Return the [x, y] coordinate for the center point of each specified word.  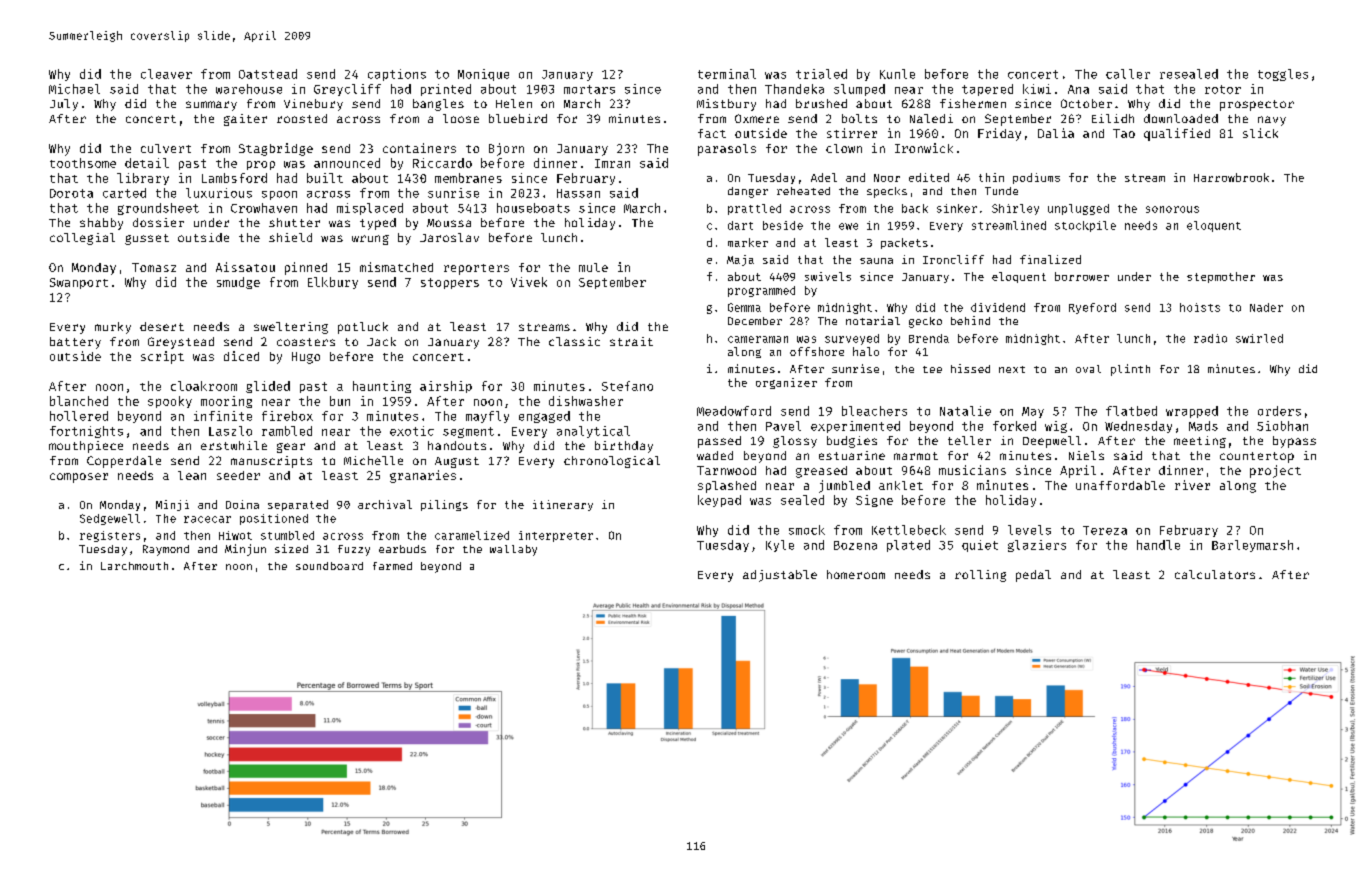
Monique [483, 75]
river [1192, 485]
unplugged [1078, 209]
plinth [1130, 370]
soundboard [329, 566]
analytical [593, 432]
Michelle [373, 460]
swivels [828, 276]
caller [1128, 74]
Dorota [71, 193]
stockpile [1085, 226]
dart [740, 225]
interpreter [556, 536]
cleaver [166, 74]
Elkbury [333, 283]
